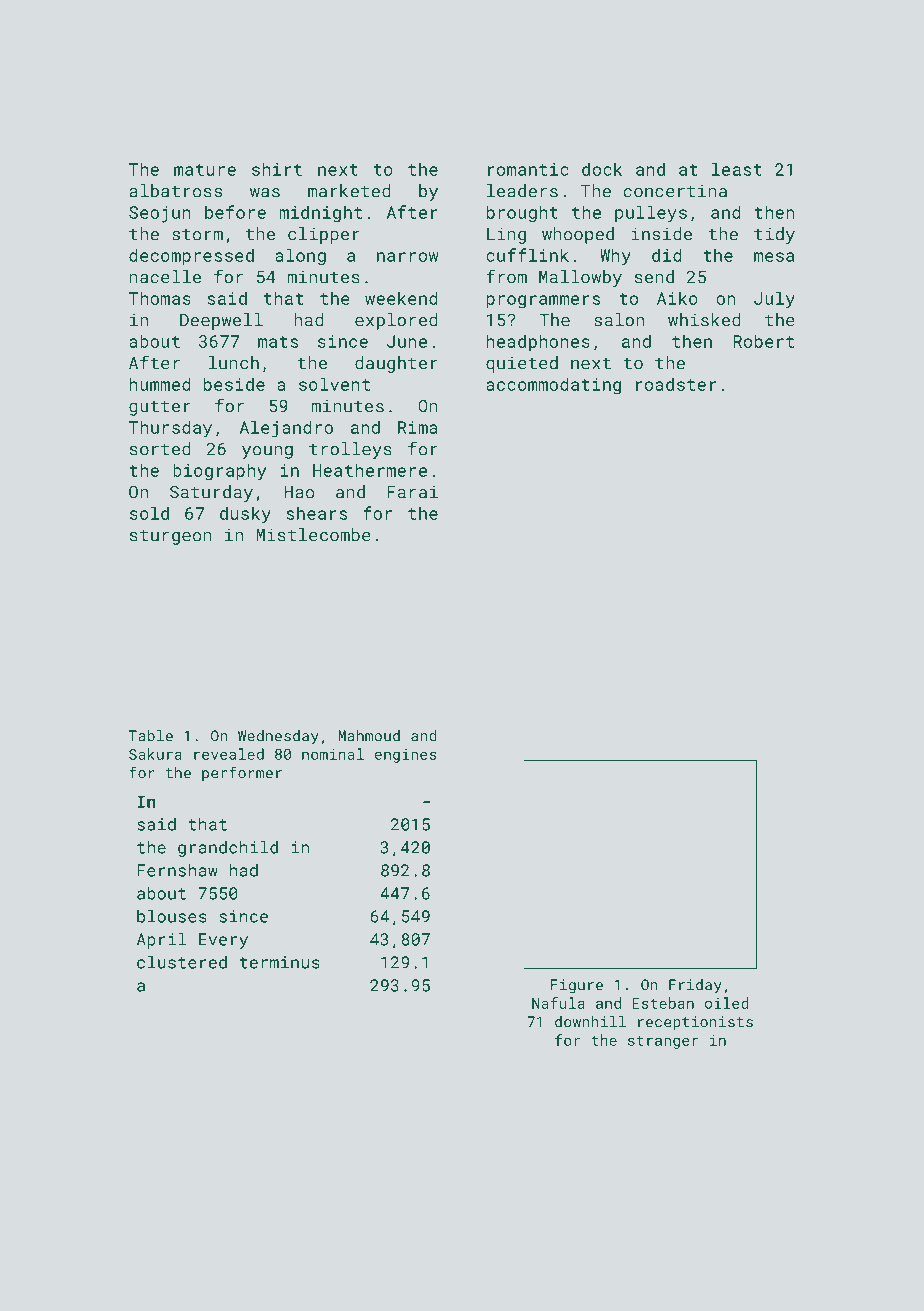 Image resolution: width=924 pixels, height=1311 pixels. I want to click on stranger, so click(663, 1042).
